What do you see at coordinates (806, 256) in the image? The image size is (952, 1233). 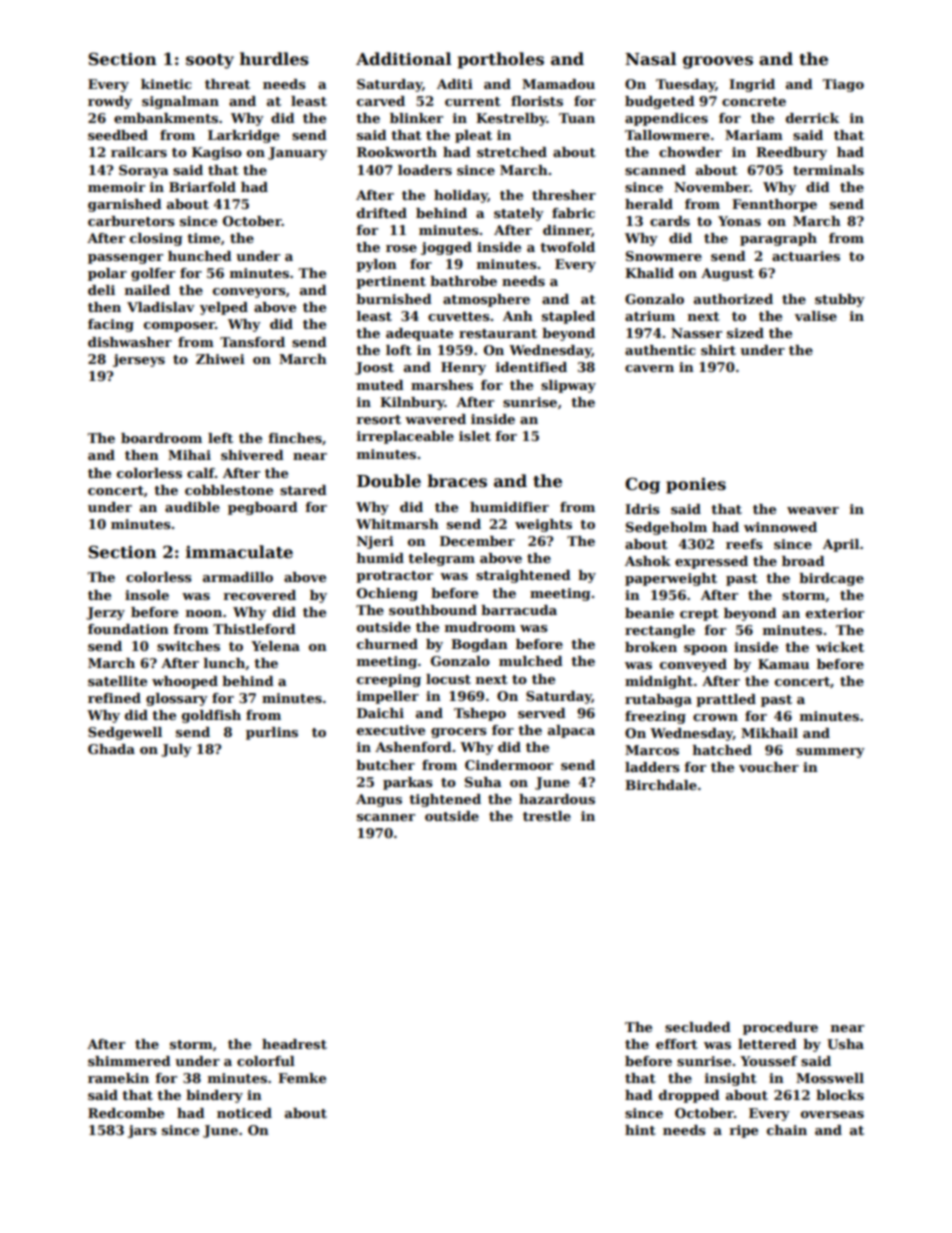 I see `actuaries` at bounding box center [806, 256].
